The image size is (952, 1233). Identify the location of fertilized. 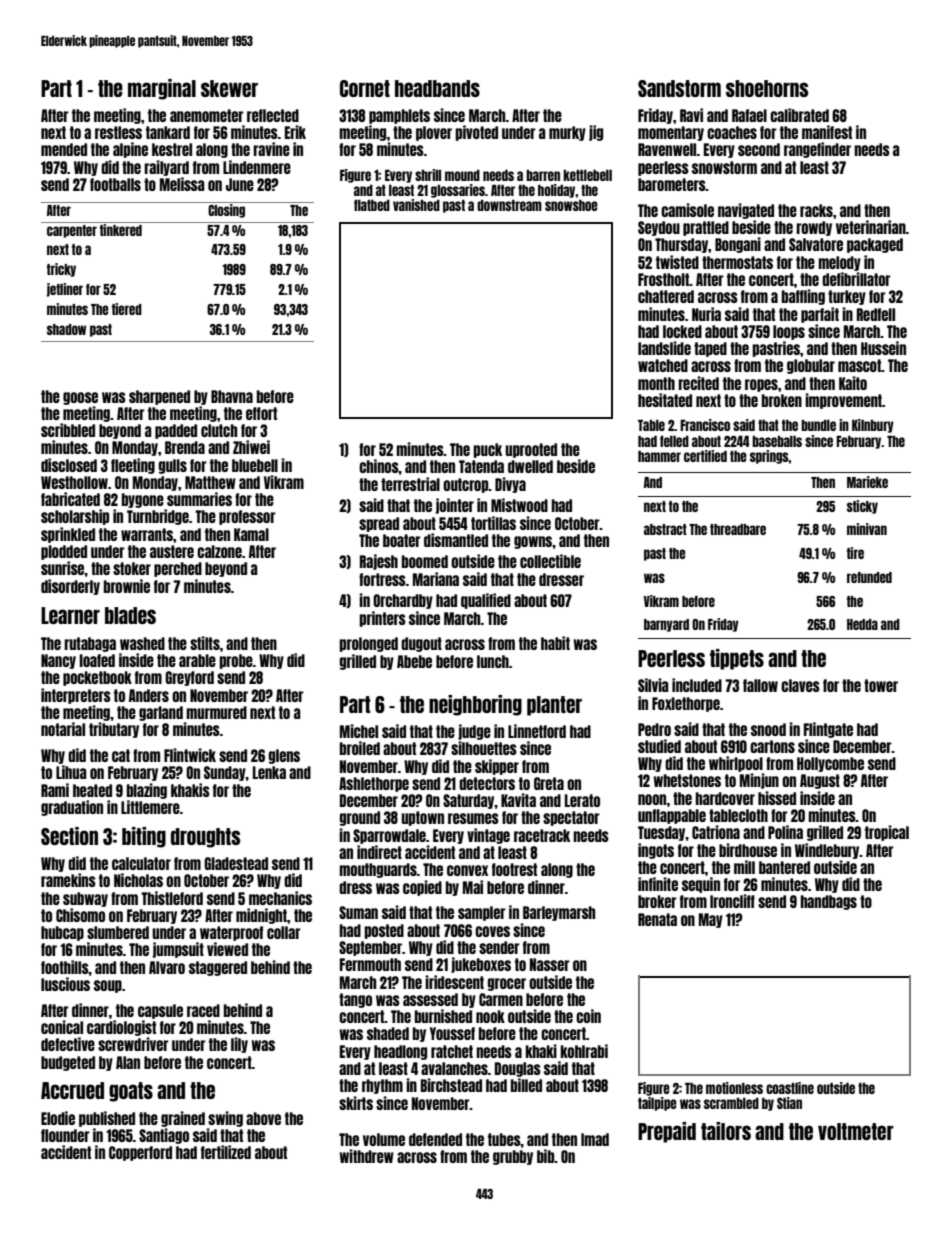
(226, 1152).
